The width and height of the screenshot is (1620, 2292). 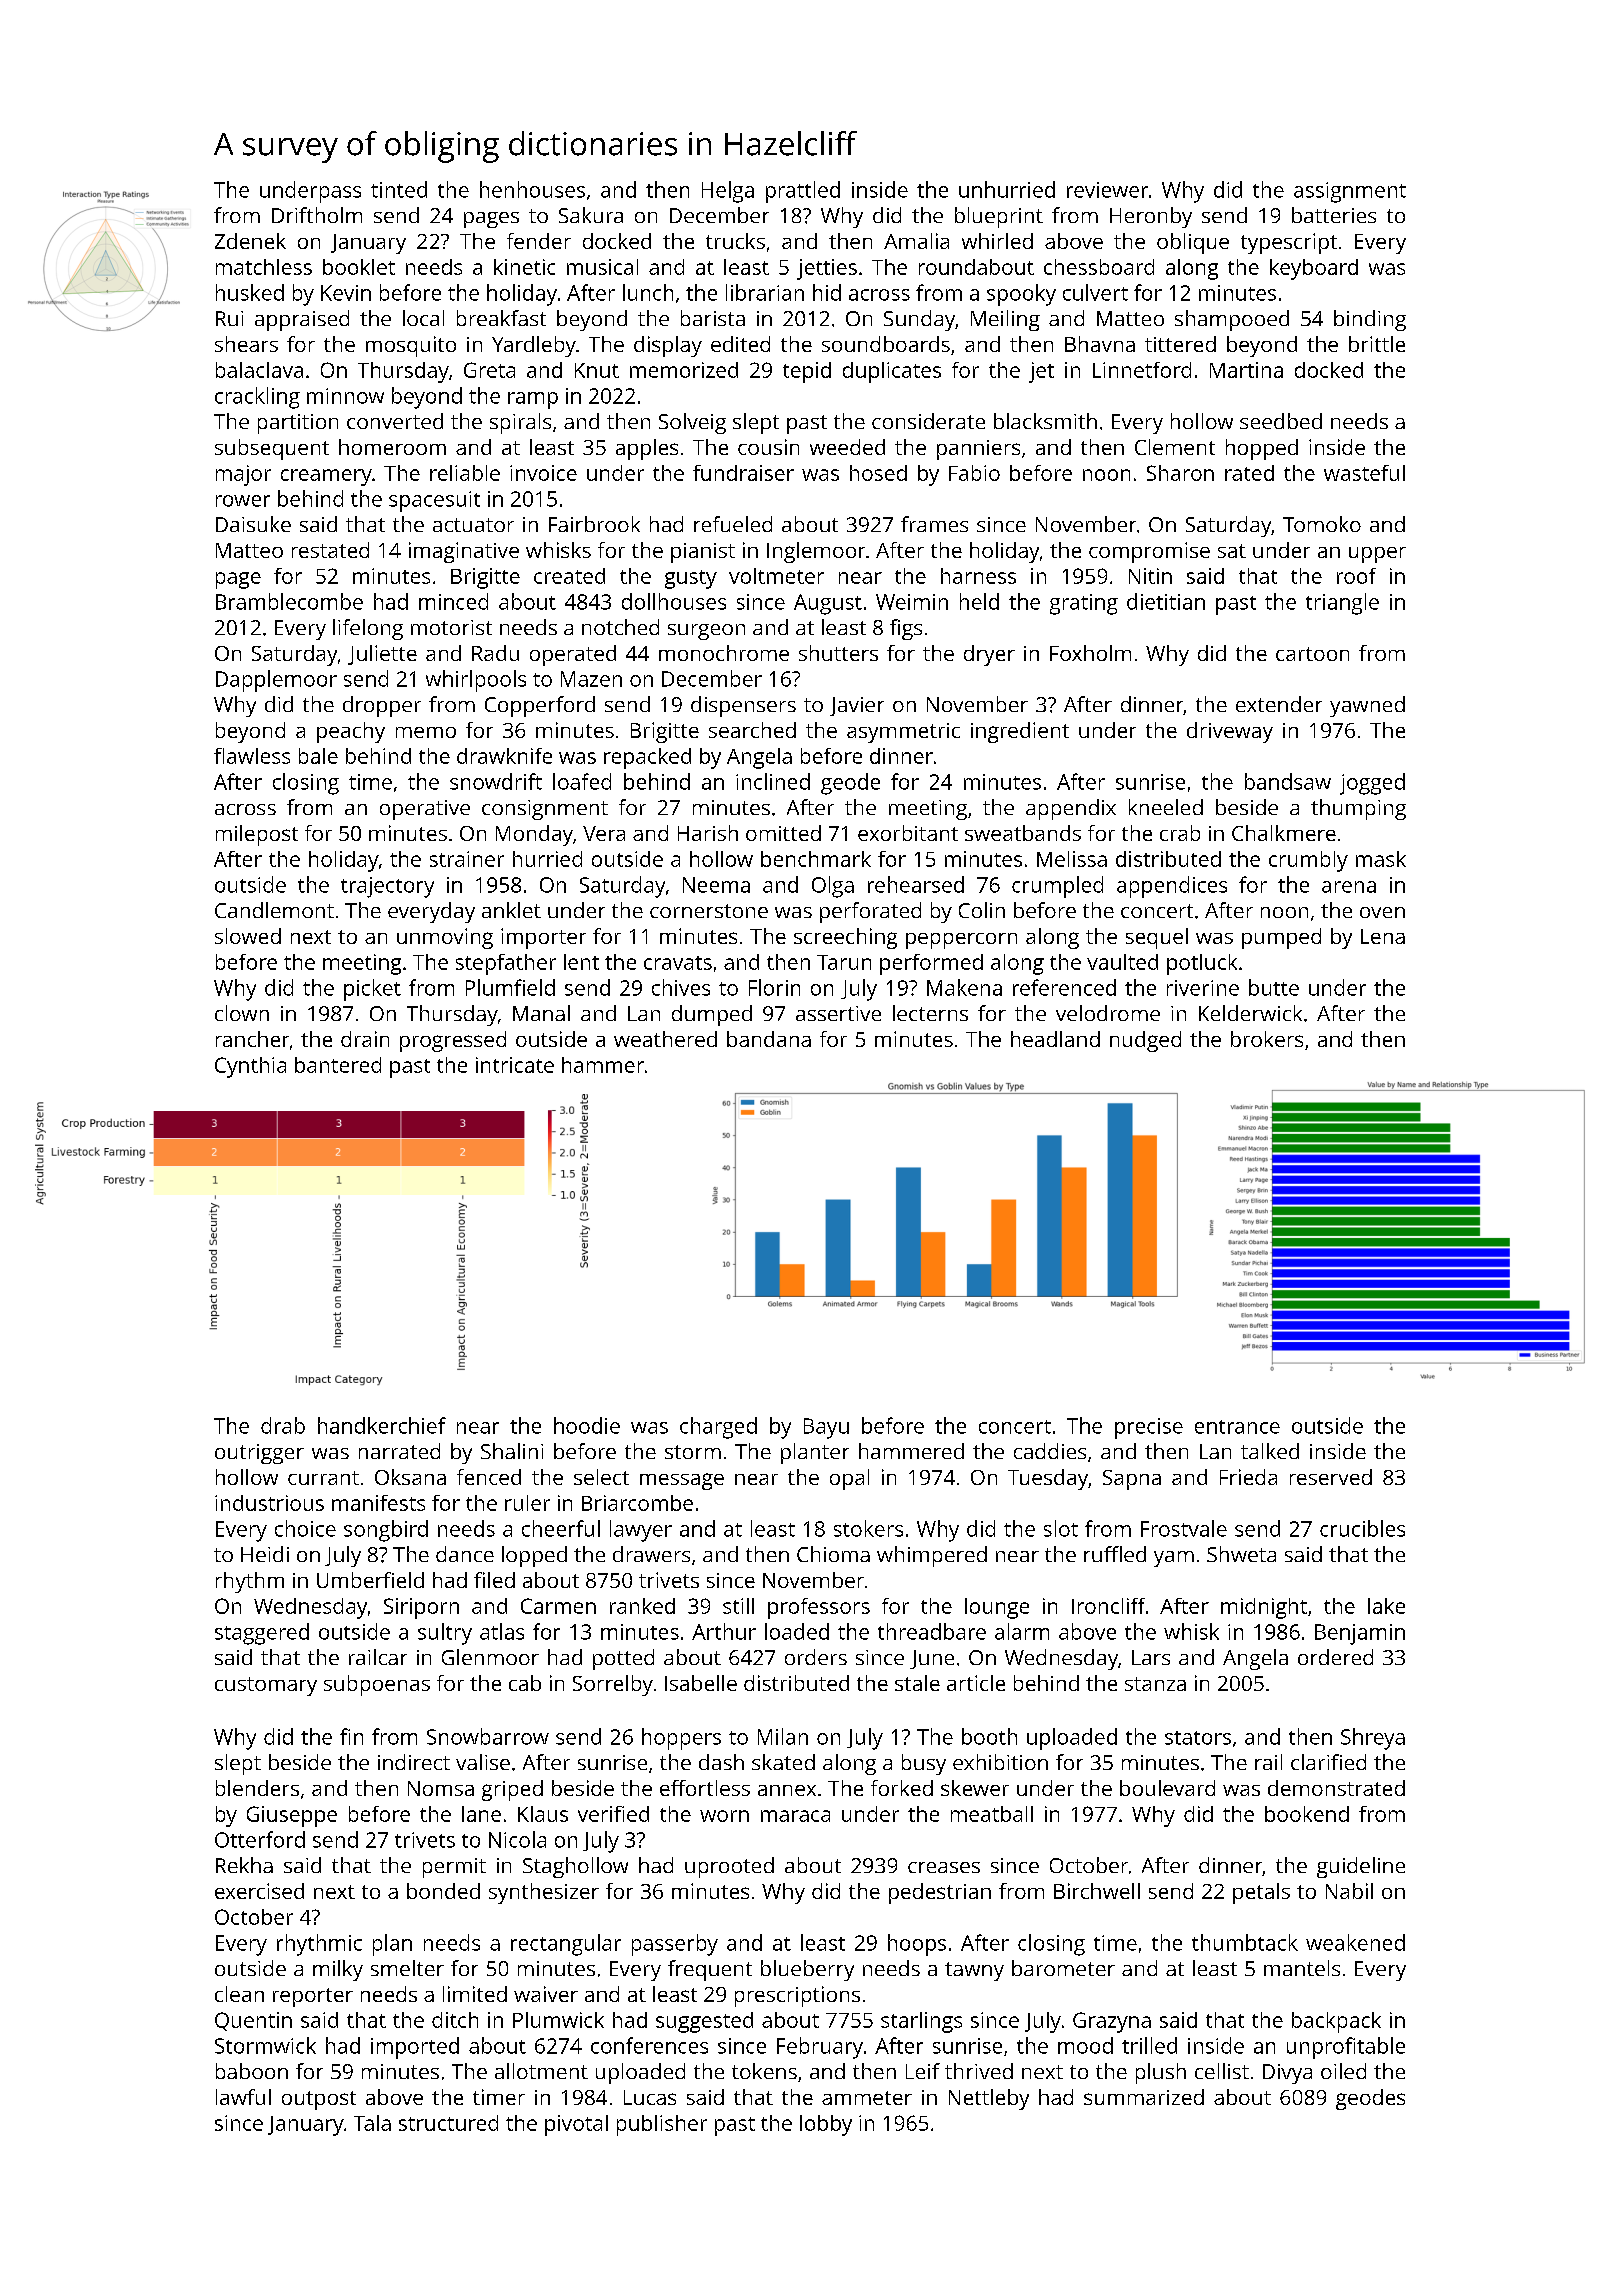 I want to click on appraised, so click(x=302, y=320).
